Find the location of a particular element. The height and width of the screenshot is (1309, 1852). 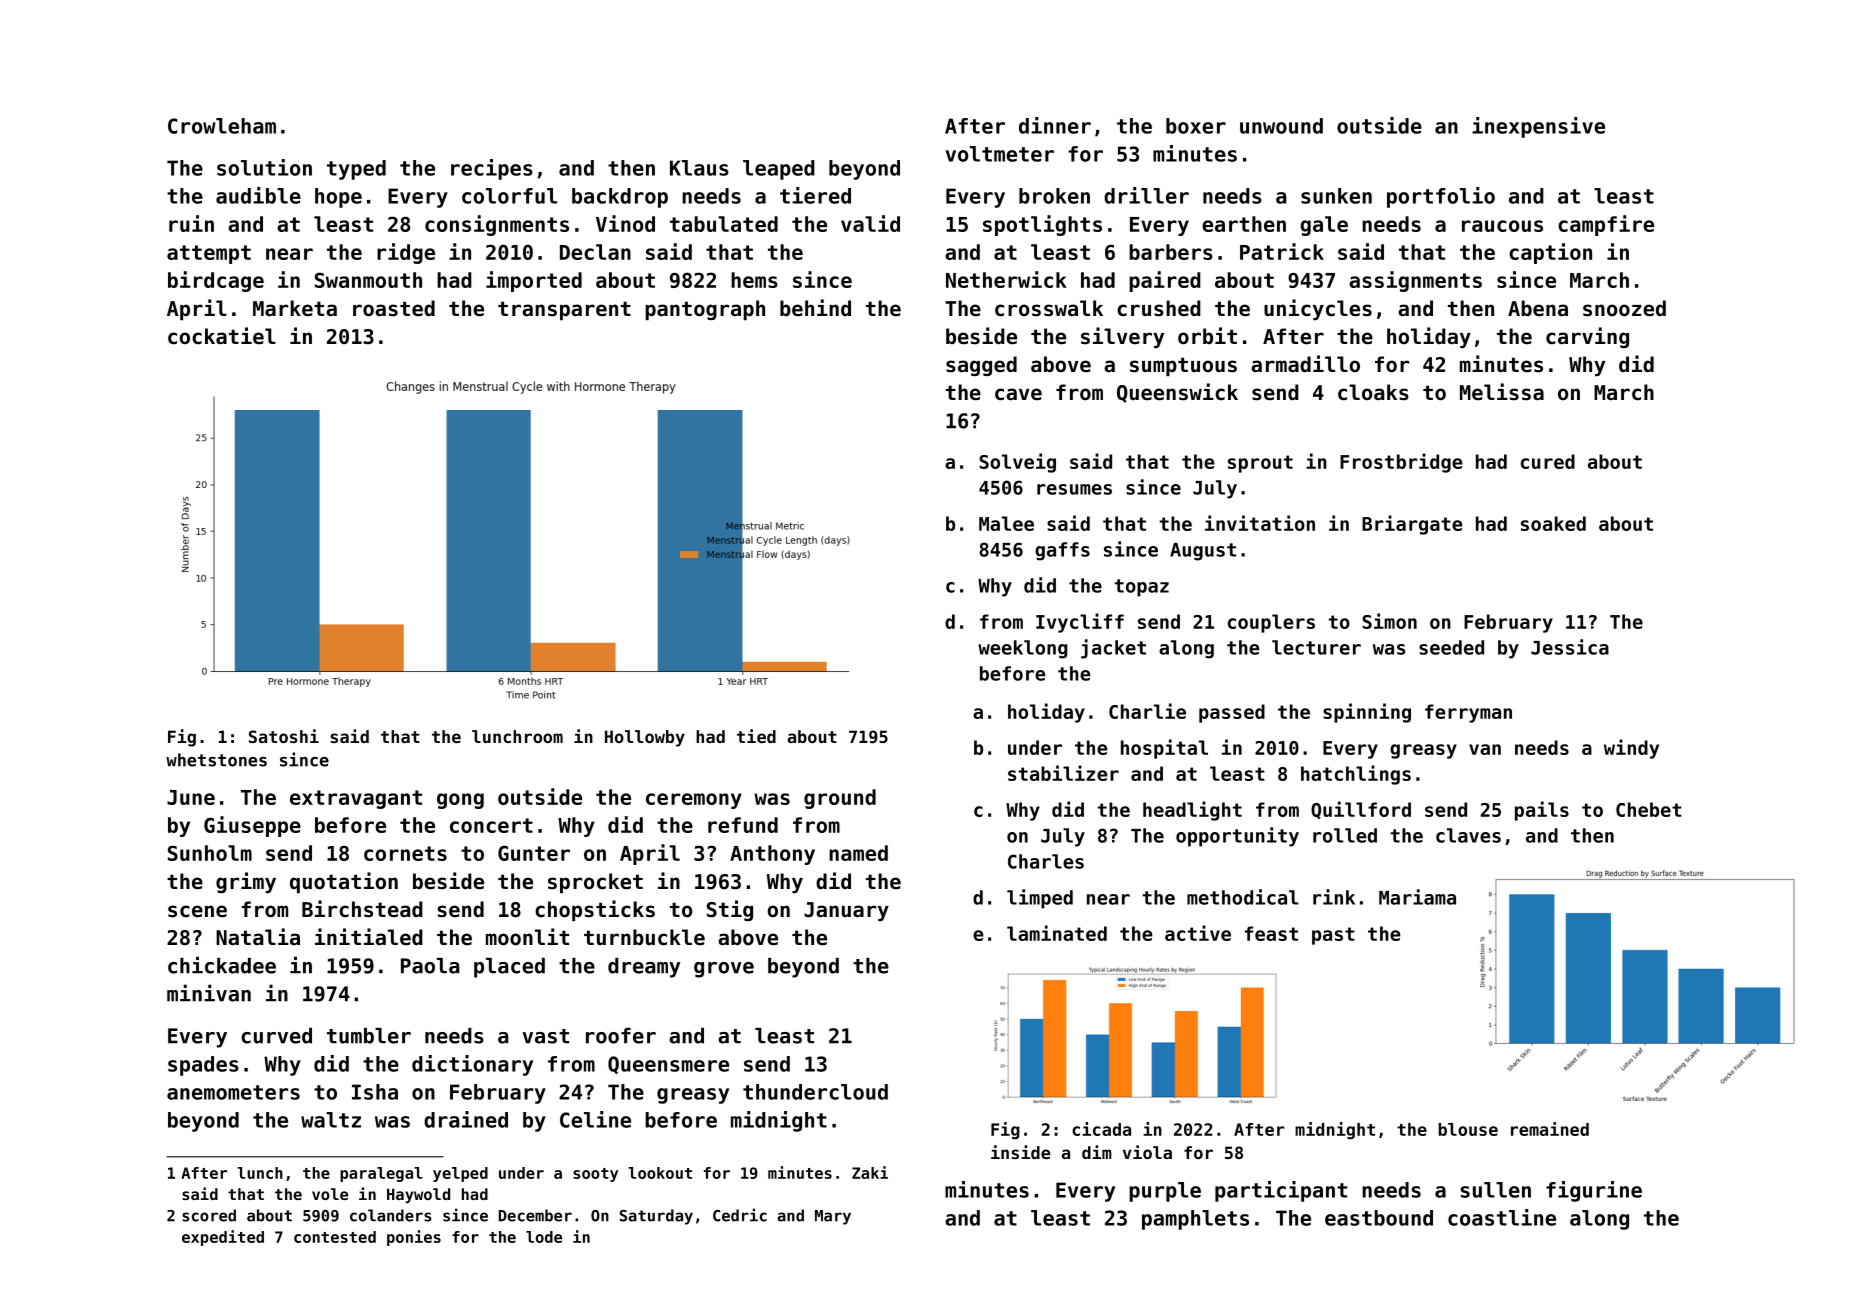

vast is located at coordinates (545, 1036).
